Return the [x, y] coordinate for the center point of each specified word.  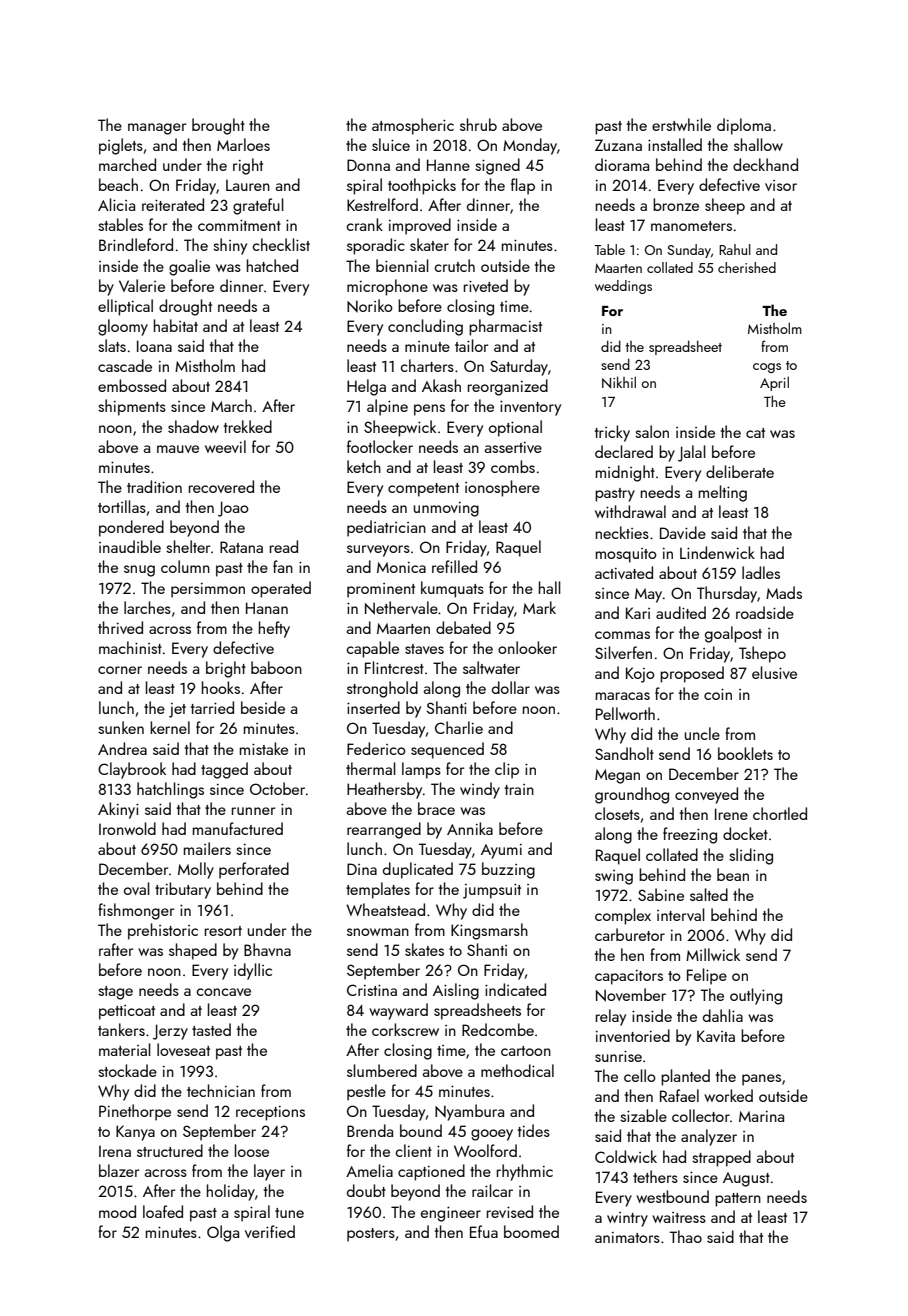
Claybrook [132, 770]
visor [781, 185]
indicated [515, 989]
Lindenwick [717, 552]
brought [218, 126]
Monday [530, 146]
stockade [127, 1070]
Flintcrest [394, 667]
